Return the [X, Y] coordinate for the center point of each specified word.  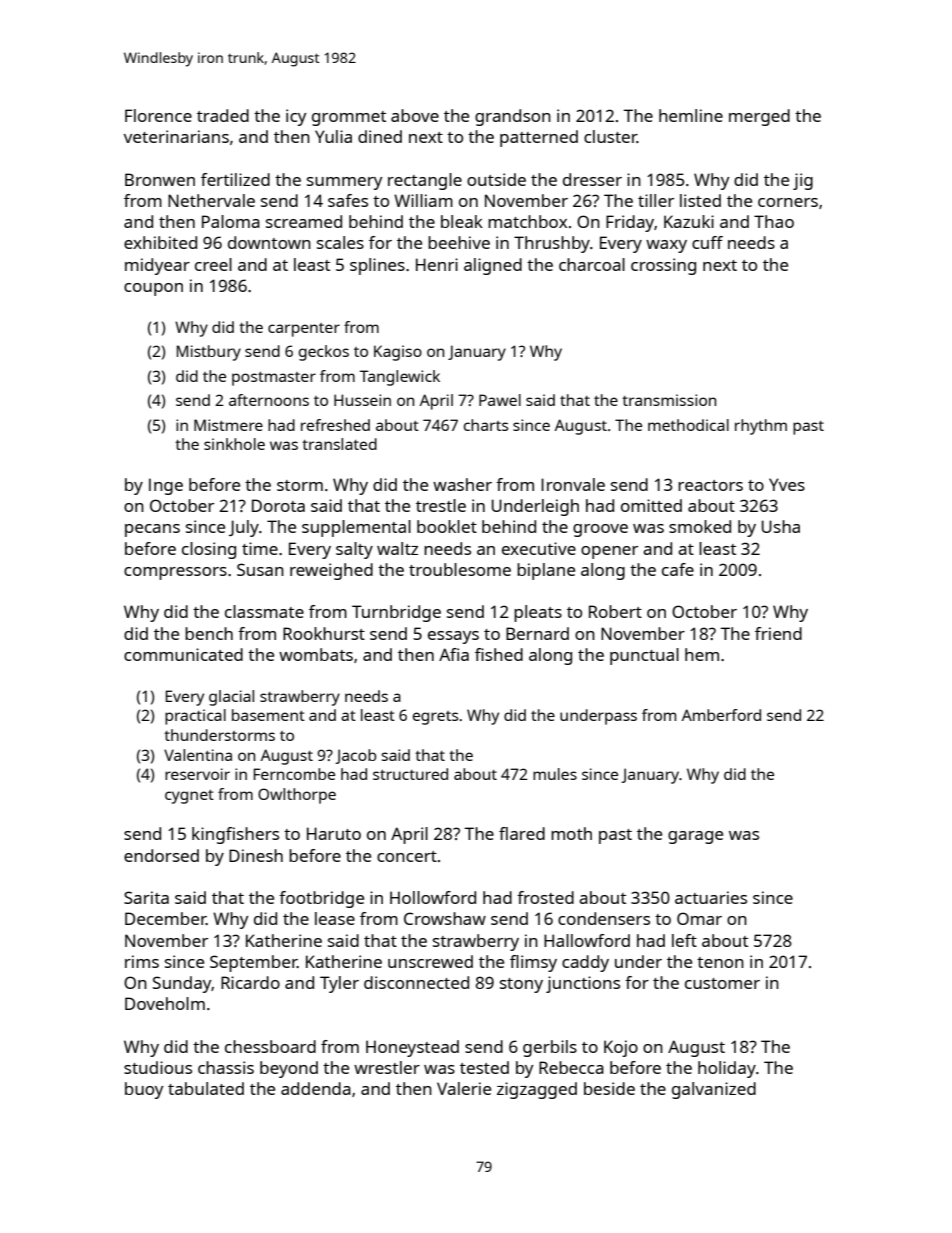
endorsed [161, 855]
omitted [651, 505]
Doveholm [165, 1003]
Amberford [721, 715]
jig [803, 181]
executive [539, 548]
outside [496, 179]
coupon [153, 289]
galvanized [714, 1090]
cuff [707, 242]
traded [223, 115]
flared [522, 833]
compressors [175, 573]
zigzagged [537, 1090]
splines [377, 266]
